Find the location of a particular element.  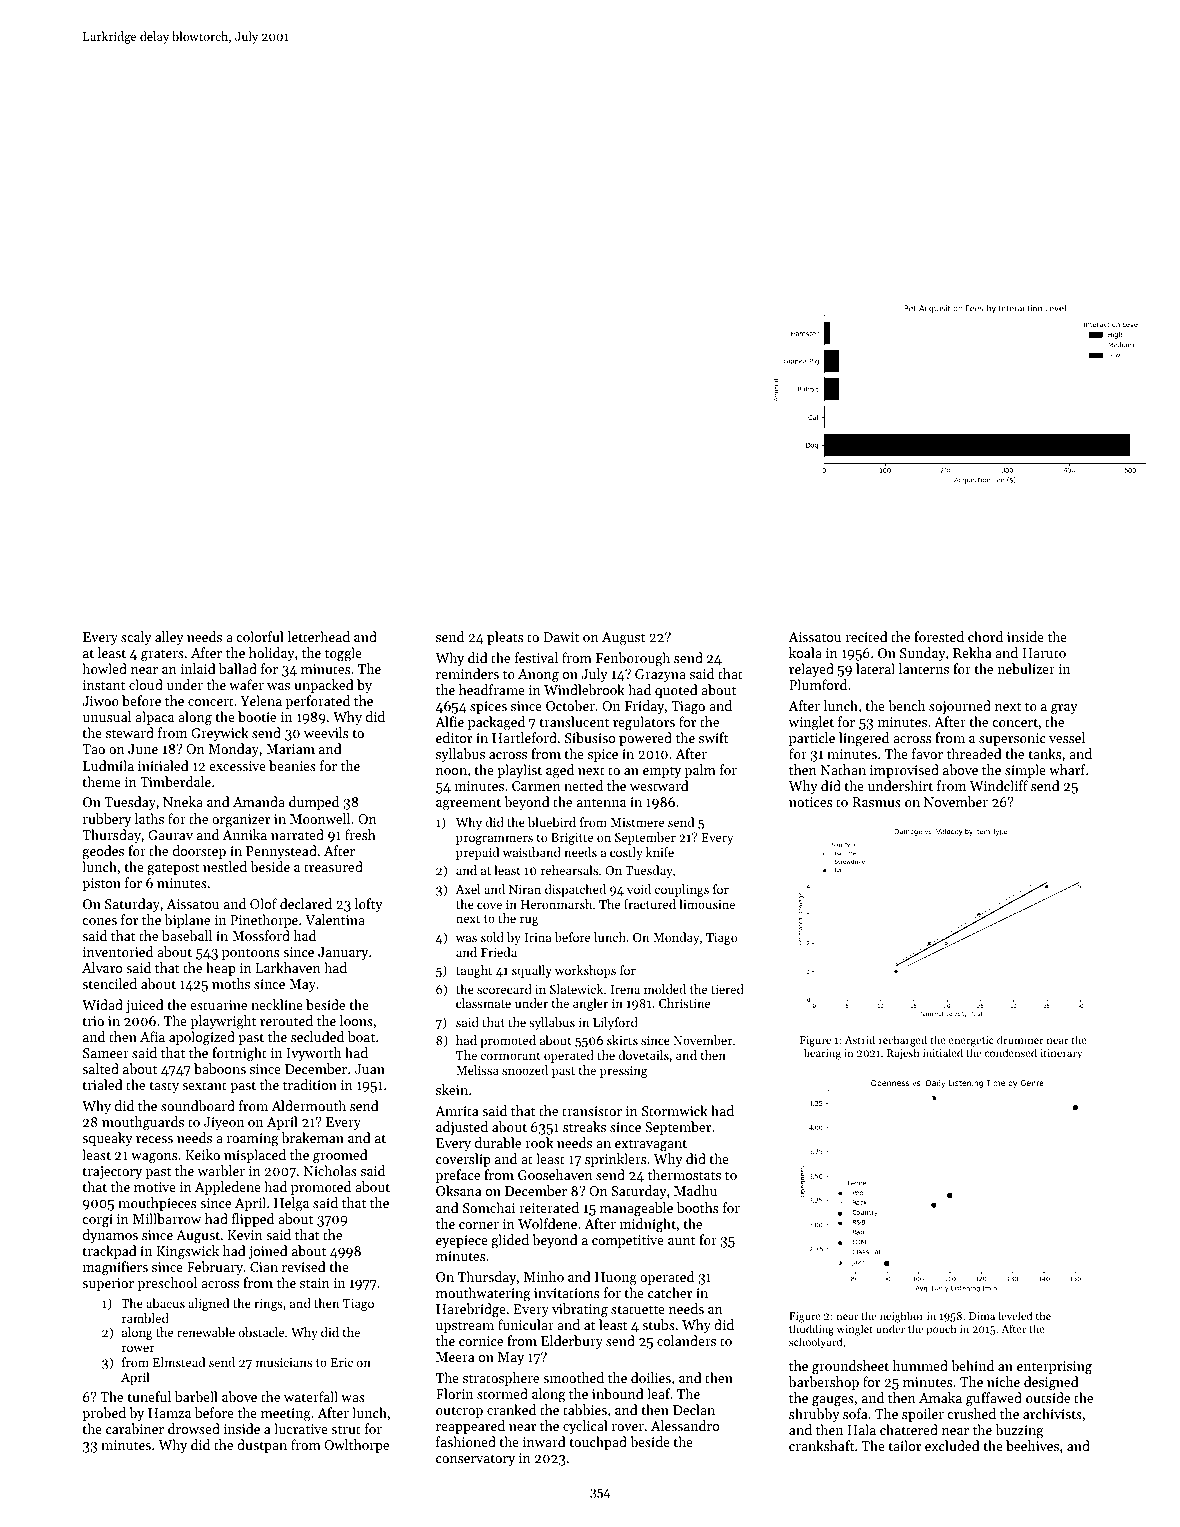

cones is located at coordinates (99, 921).
